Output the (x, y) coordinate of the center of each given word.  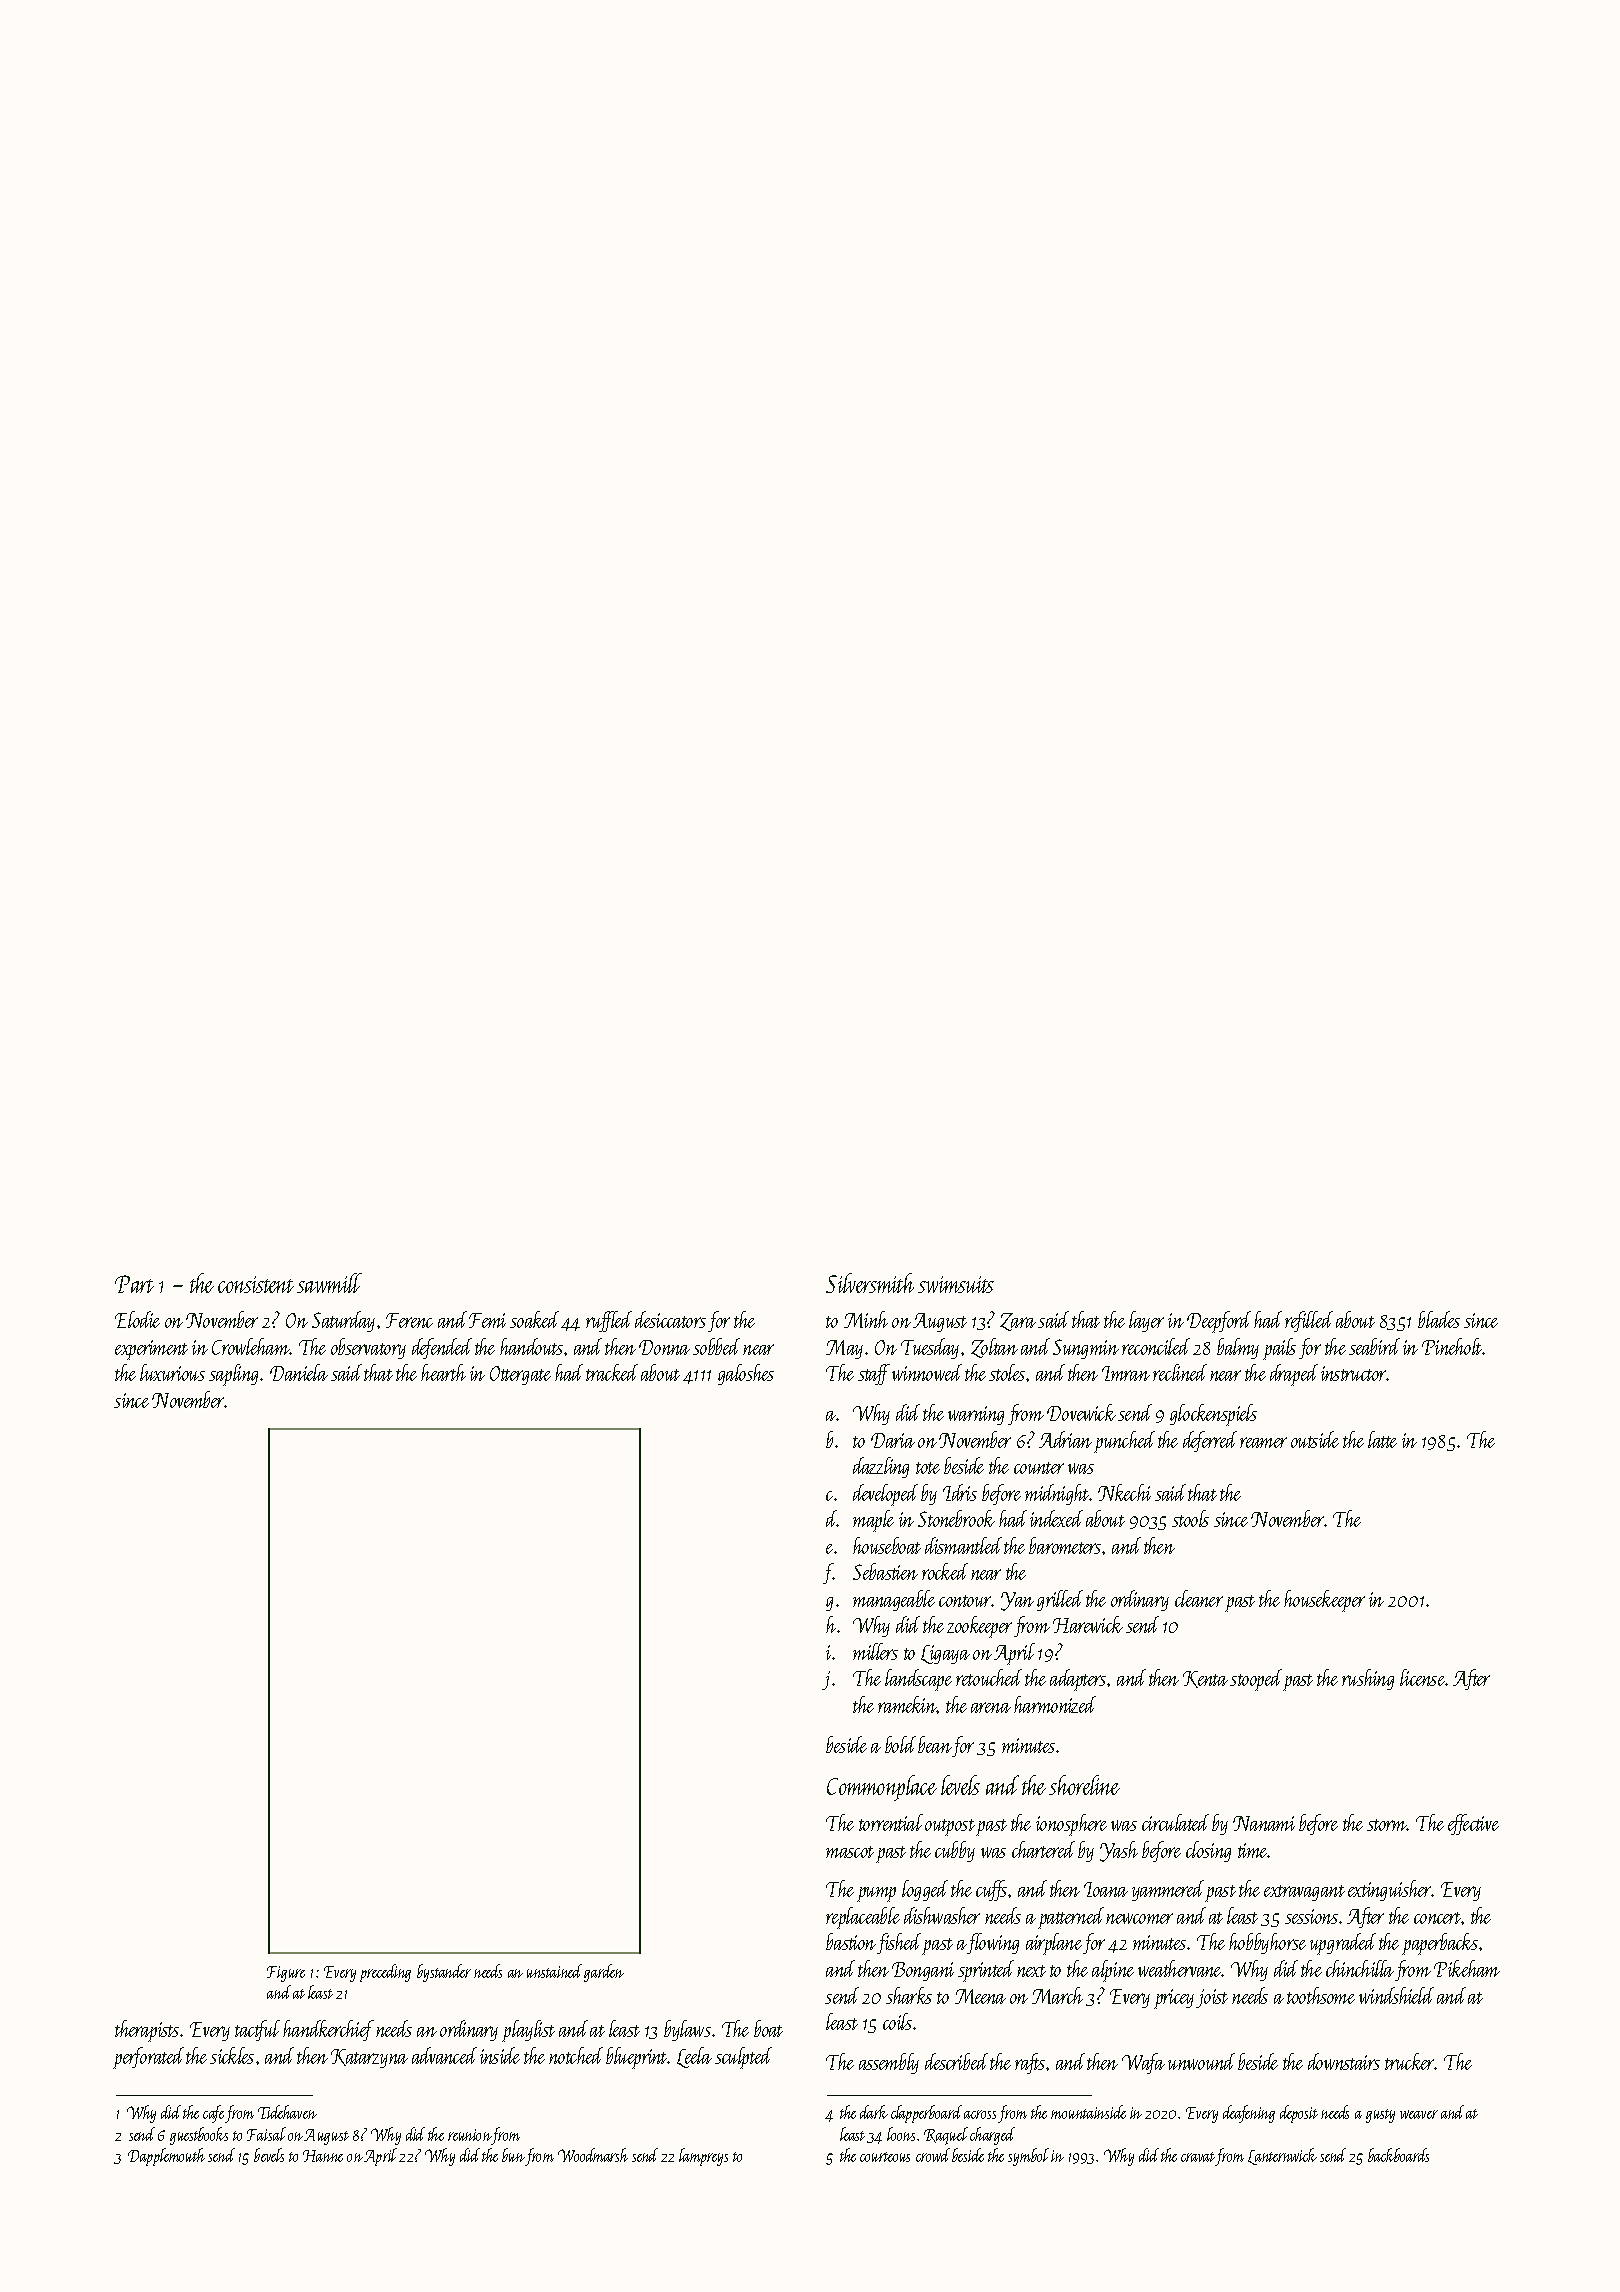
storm (1387, 1825)
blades (1439, 1319)
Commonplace (882, 1788)
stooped (1256, 1680)
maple (873, 1521)
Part (134, 1284)
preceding (385, 1973)
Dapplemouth (166, 2157)
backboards (1398, 2155)
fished (900, 1944)
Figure (286, 1974)
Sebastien (885, 1571)
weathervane (1180, 1968)
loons (901, 2134)
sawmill (329, 1283)
